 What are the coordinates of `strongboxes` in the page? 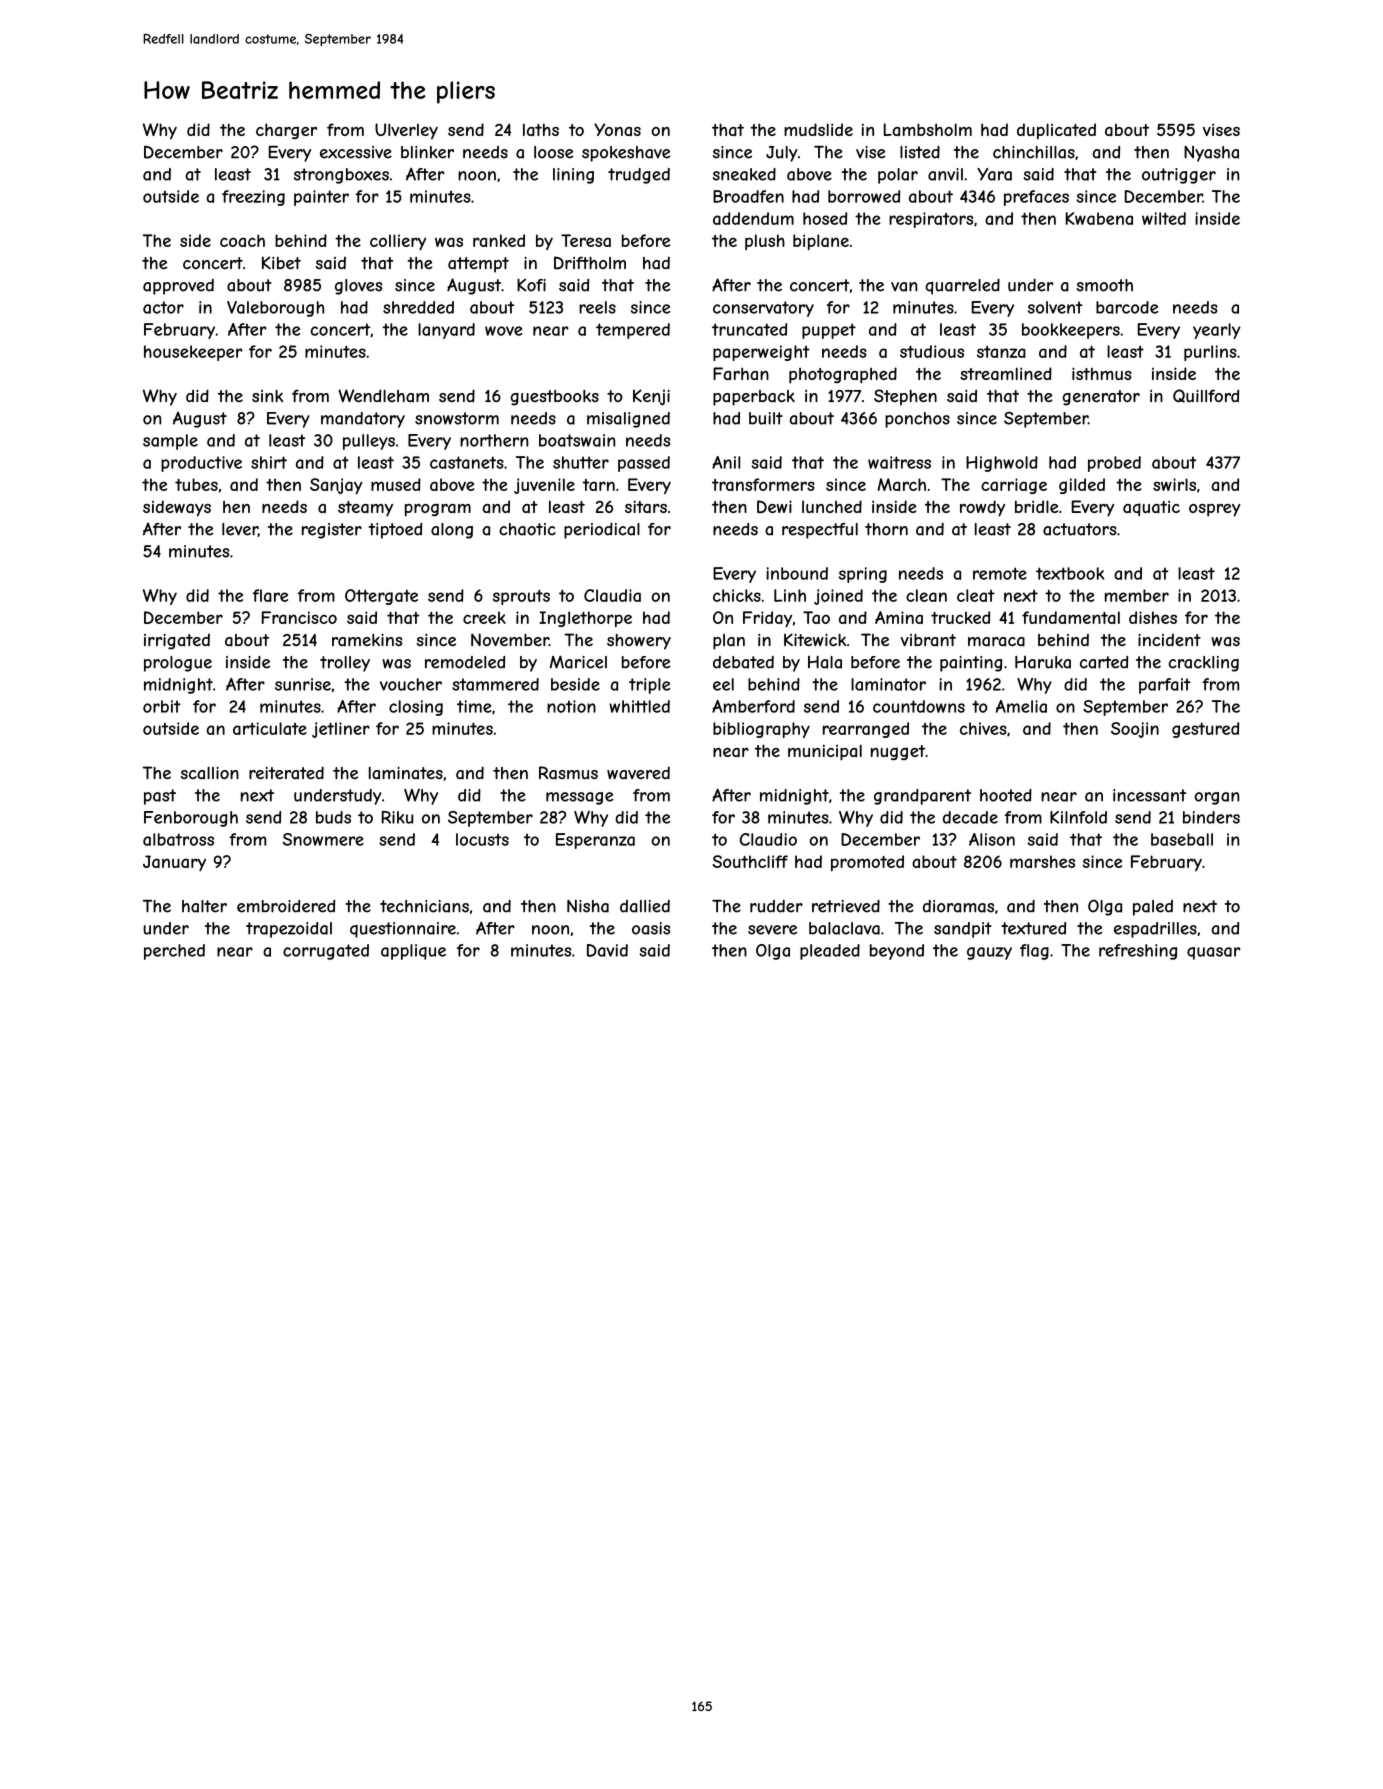 It's located at (341, 176).
